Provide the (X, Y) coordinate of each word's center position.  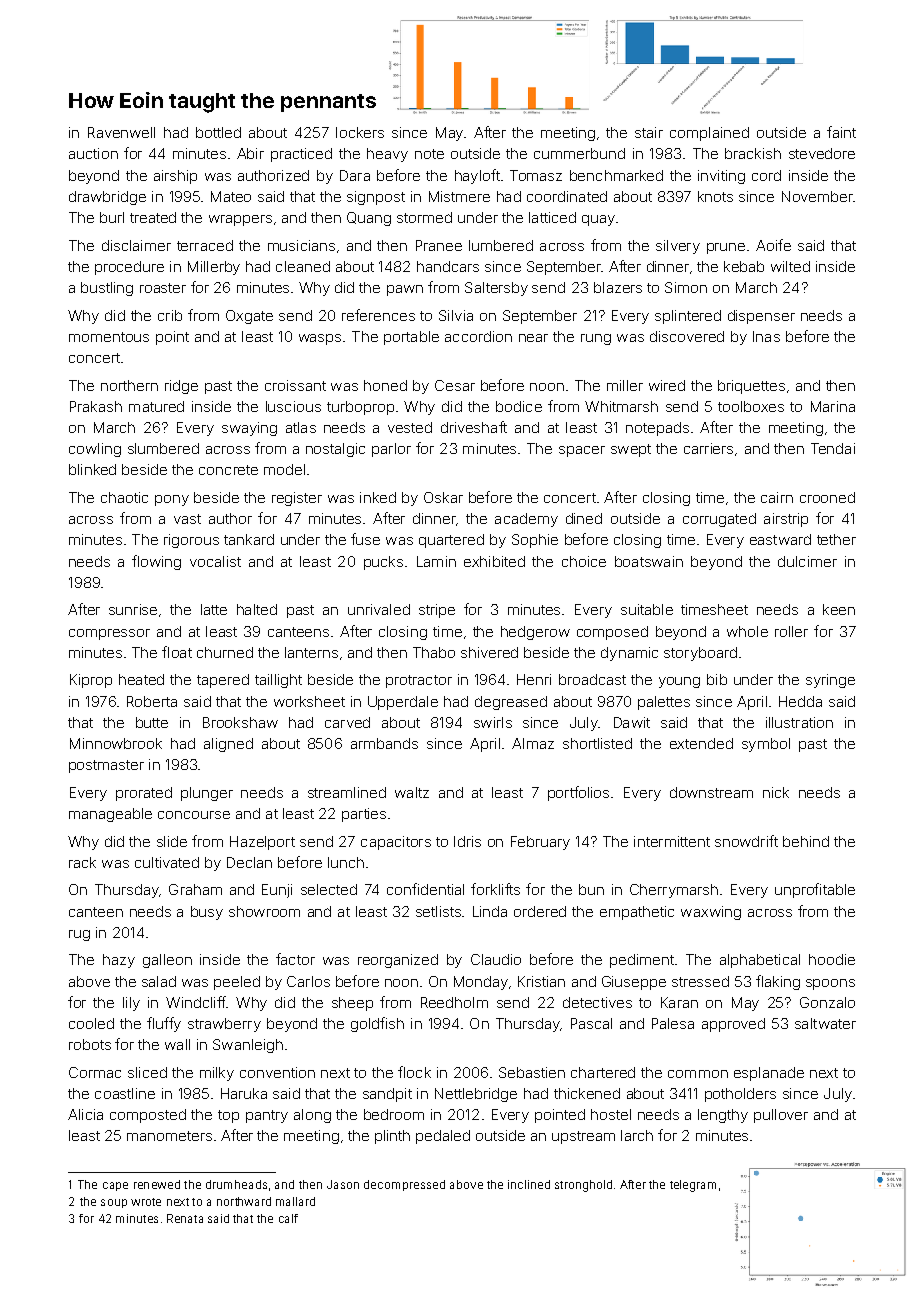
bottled (218, 132)
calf (288, 1218)
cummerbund (579, 153)
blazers (618, 287)
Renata (185, 1218)
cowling (95, 450)
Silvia (456, 315)
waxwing (711, 913)
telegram (693, 1186)
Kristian (541, 981)
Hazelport (262, 843)
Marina (833, 406)
